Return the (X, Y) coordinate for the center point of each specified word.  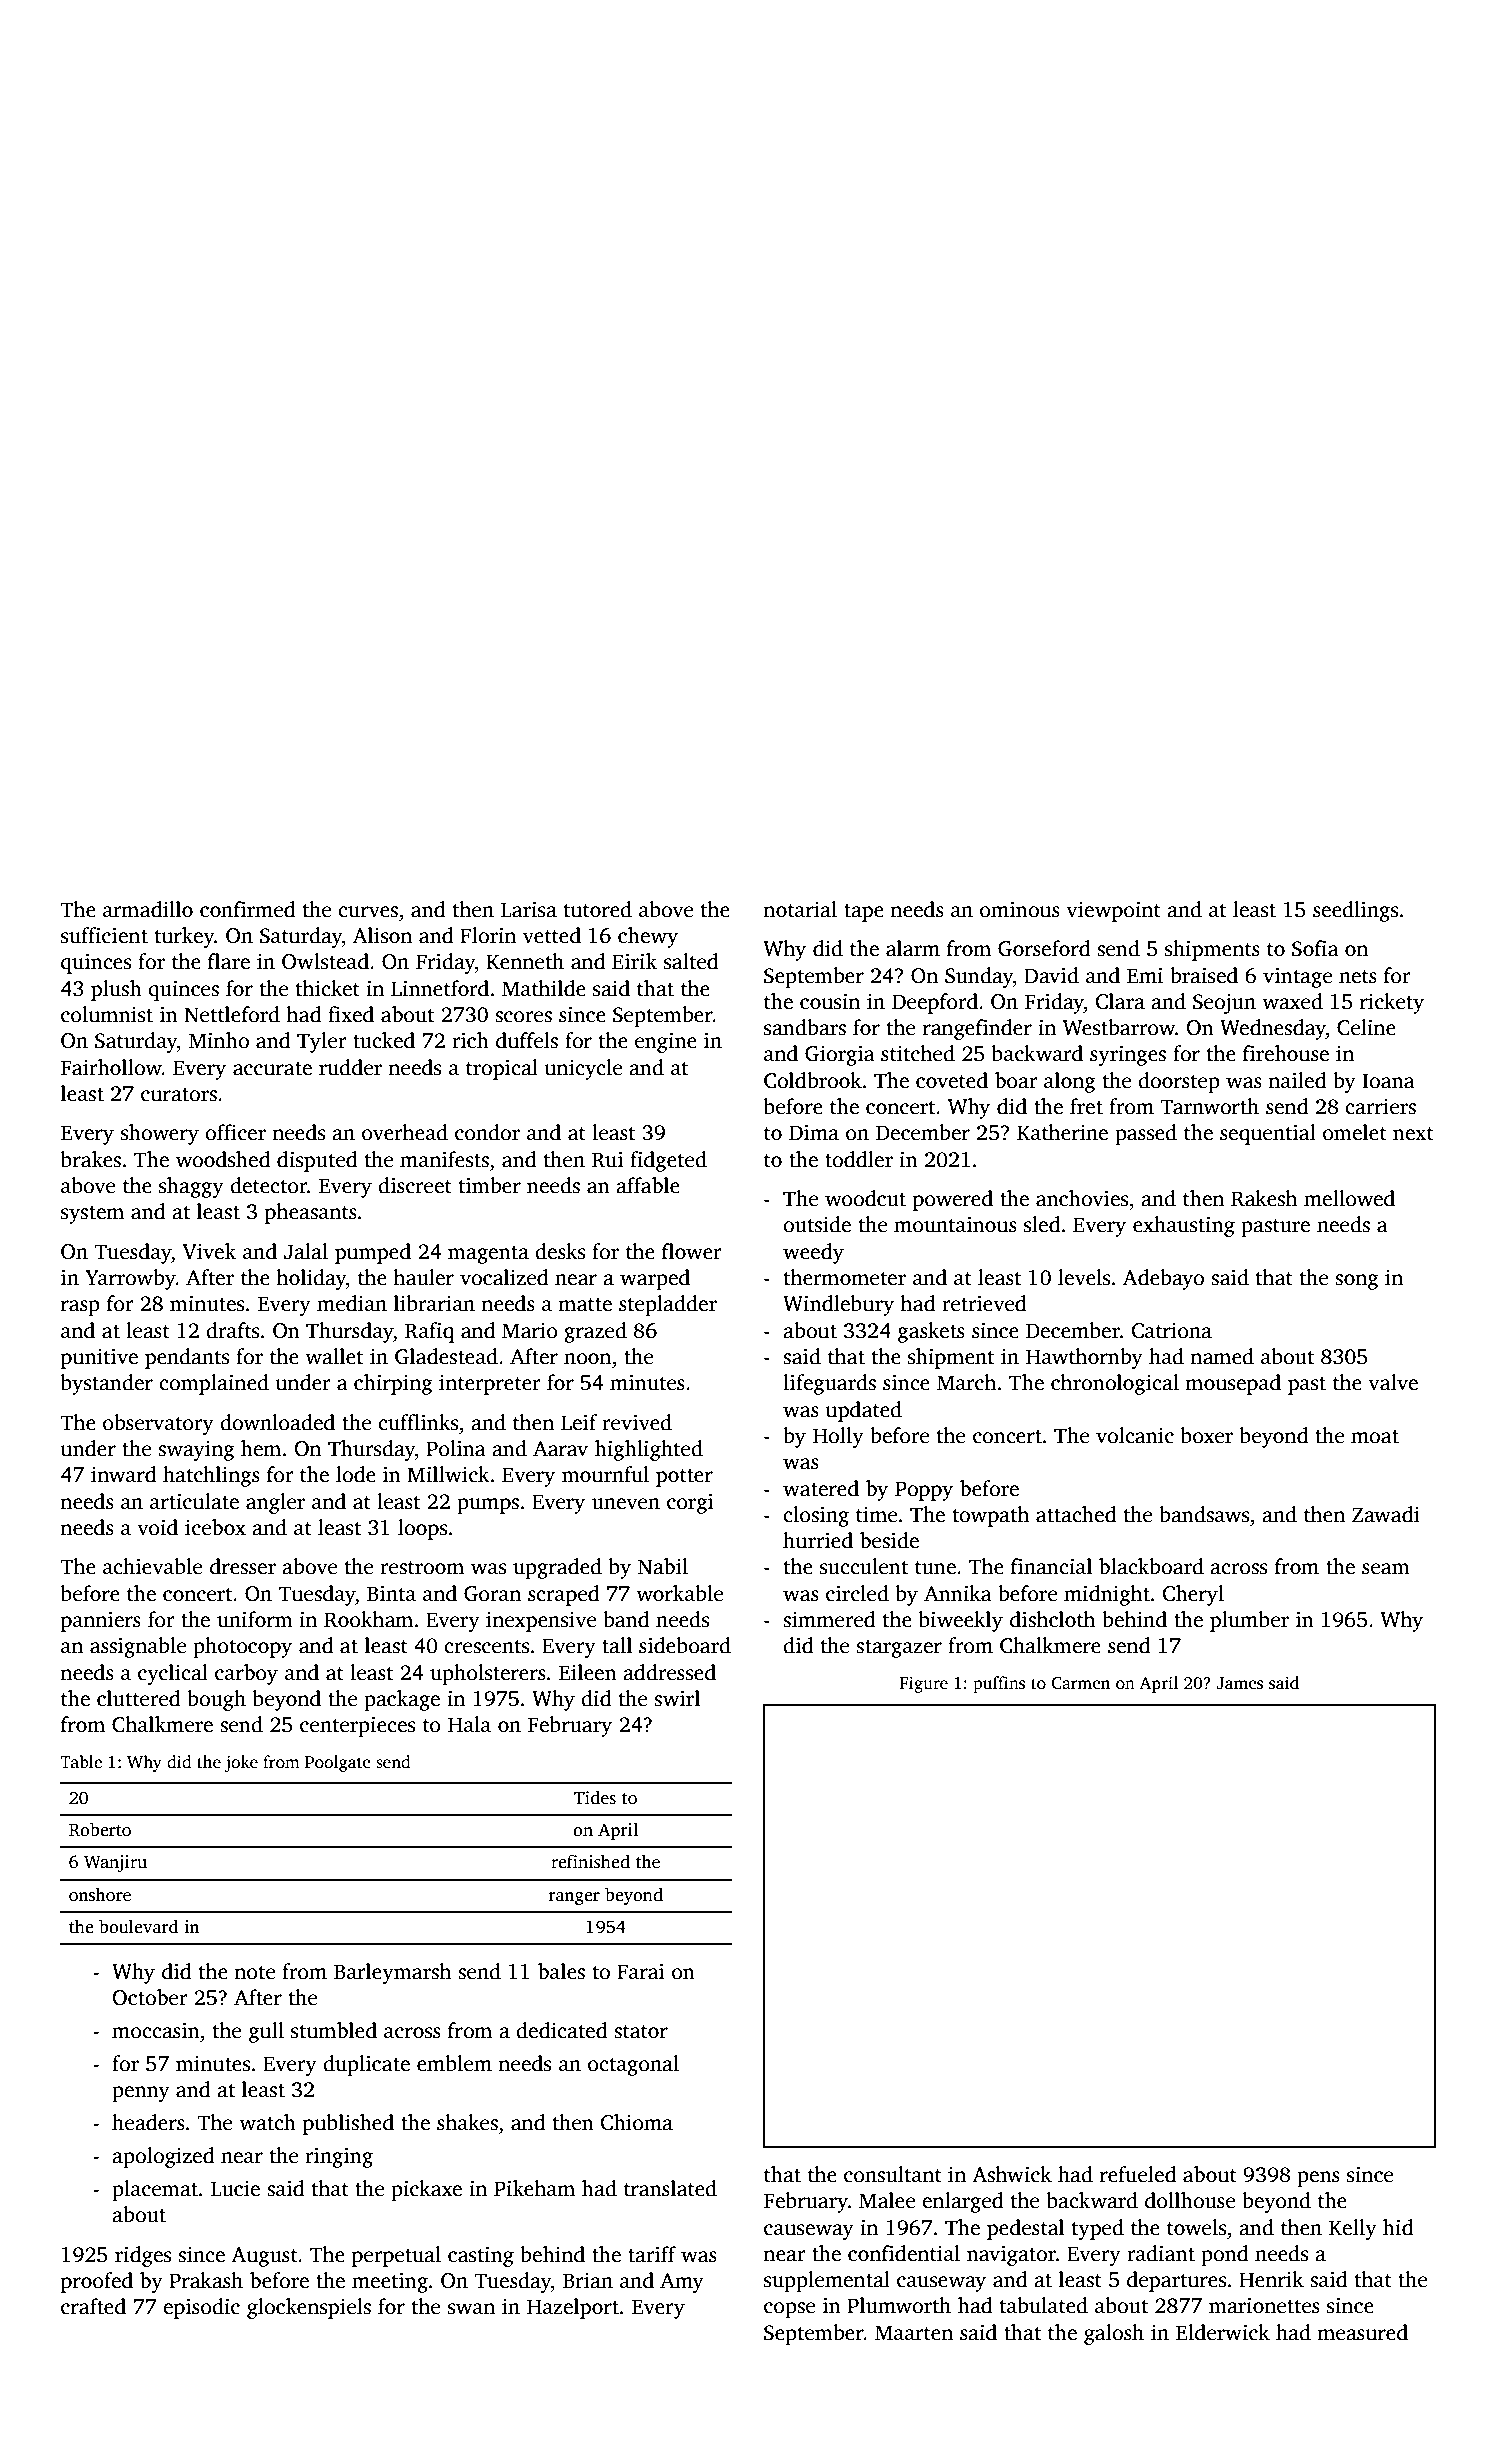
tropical (502, 1069)
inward (124, 1474)
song (1357, 1282)
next (1413, 1134)
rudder (350, 1067)
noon (587, 1359)
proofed (97, 2282)
